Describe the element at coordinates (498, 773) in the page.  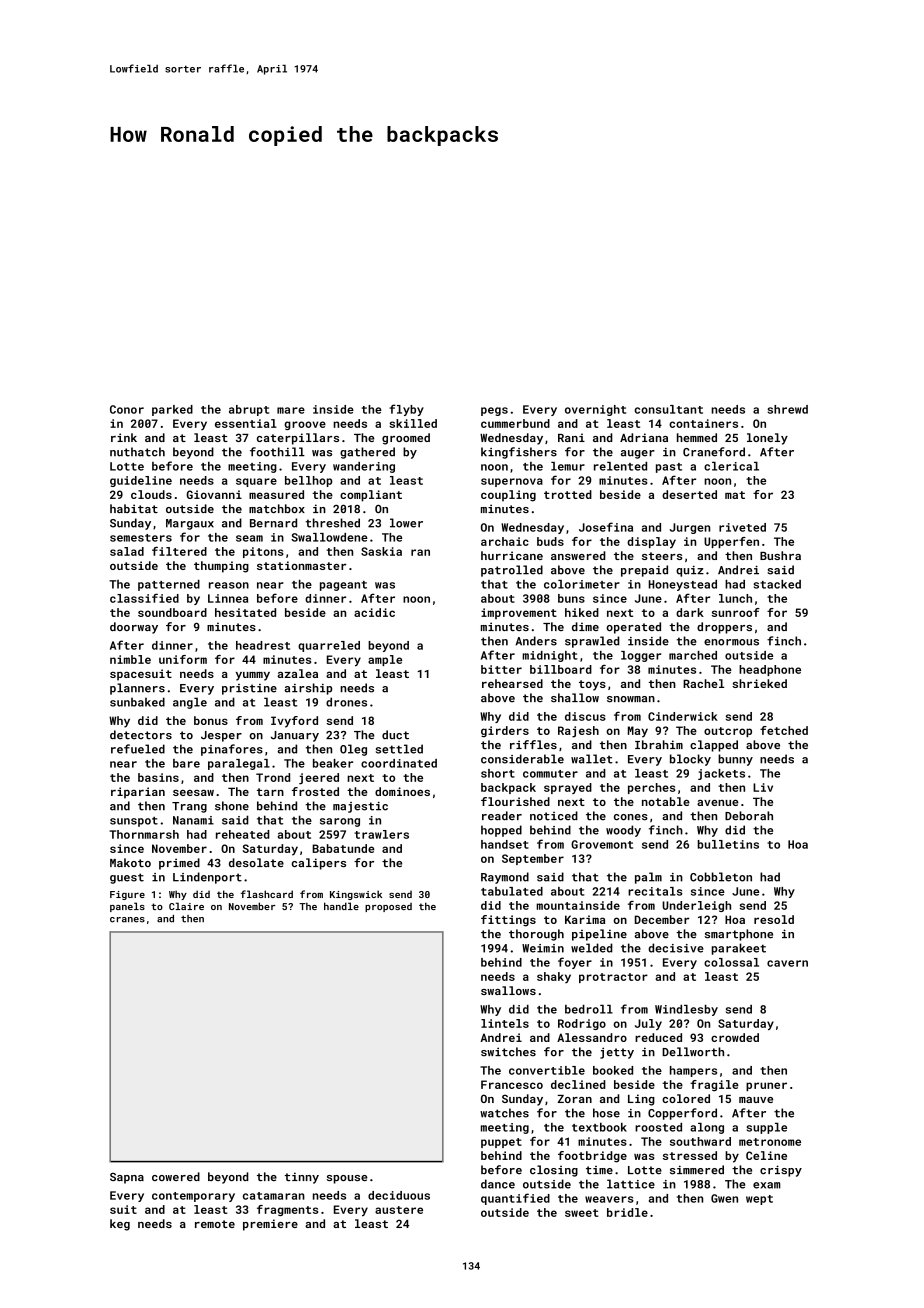
I see `short` at that location.
